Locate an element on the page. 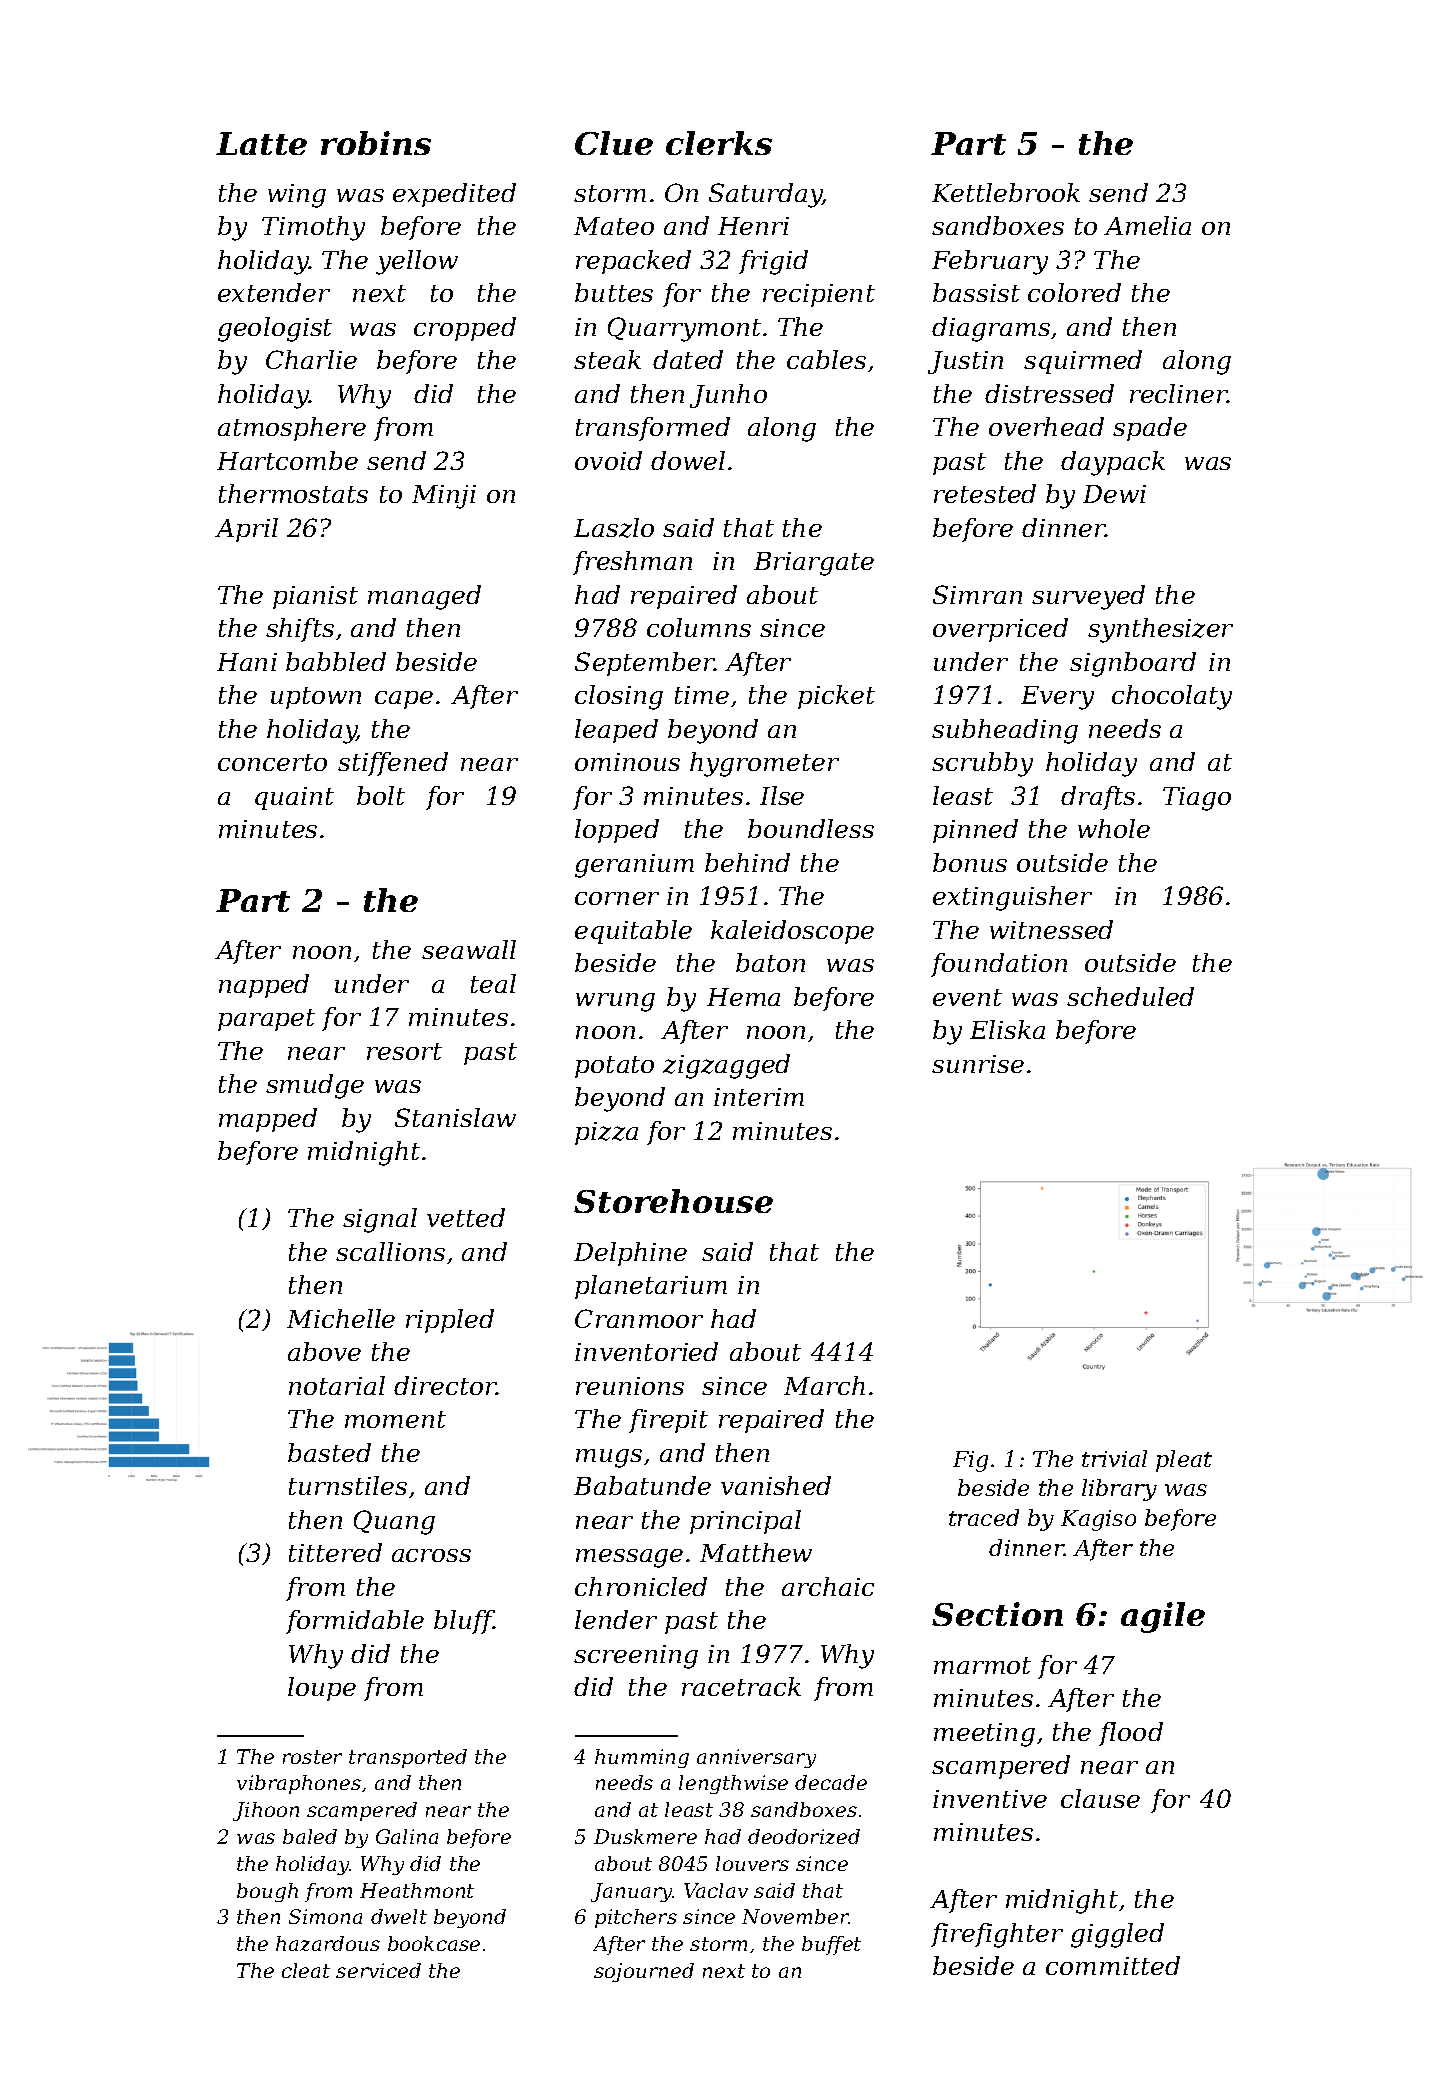 Image resolution: width=1450 pixels, height=2100 pixels. steak is located at coordinates (607, 359).
